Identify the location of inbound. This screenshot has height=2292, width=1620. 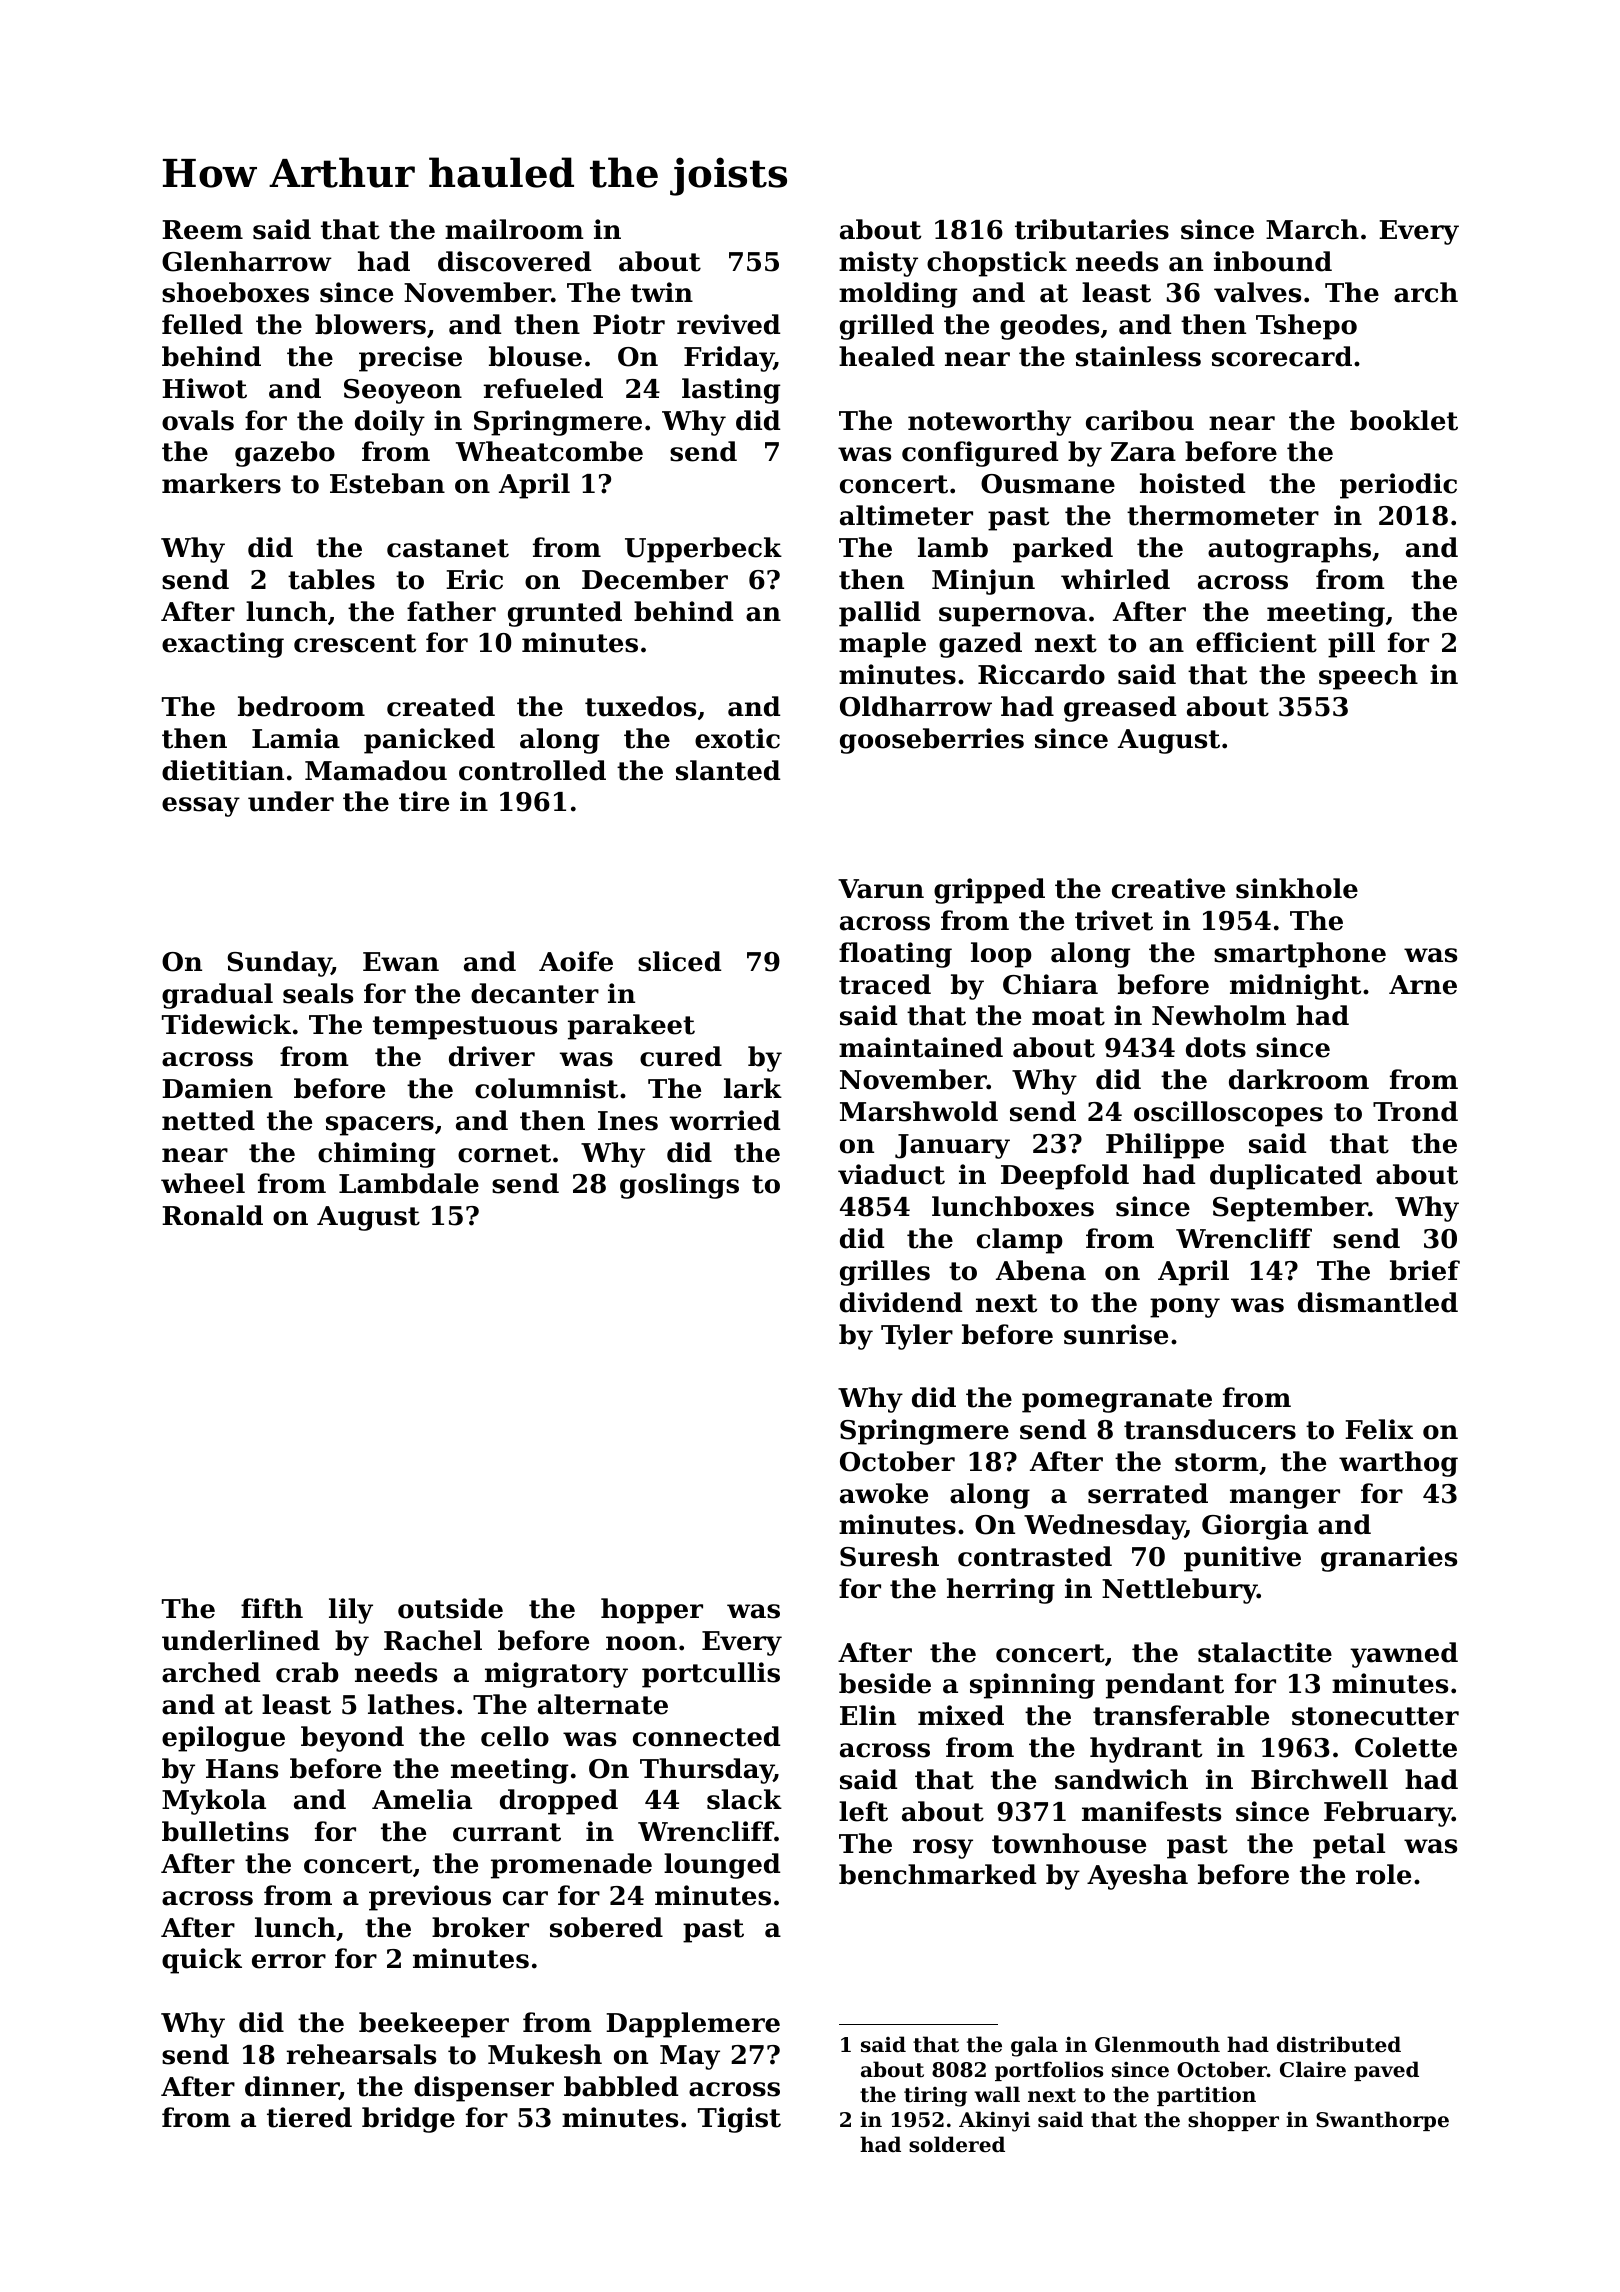
(1273, 261).
